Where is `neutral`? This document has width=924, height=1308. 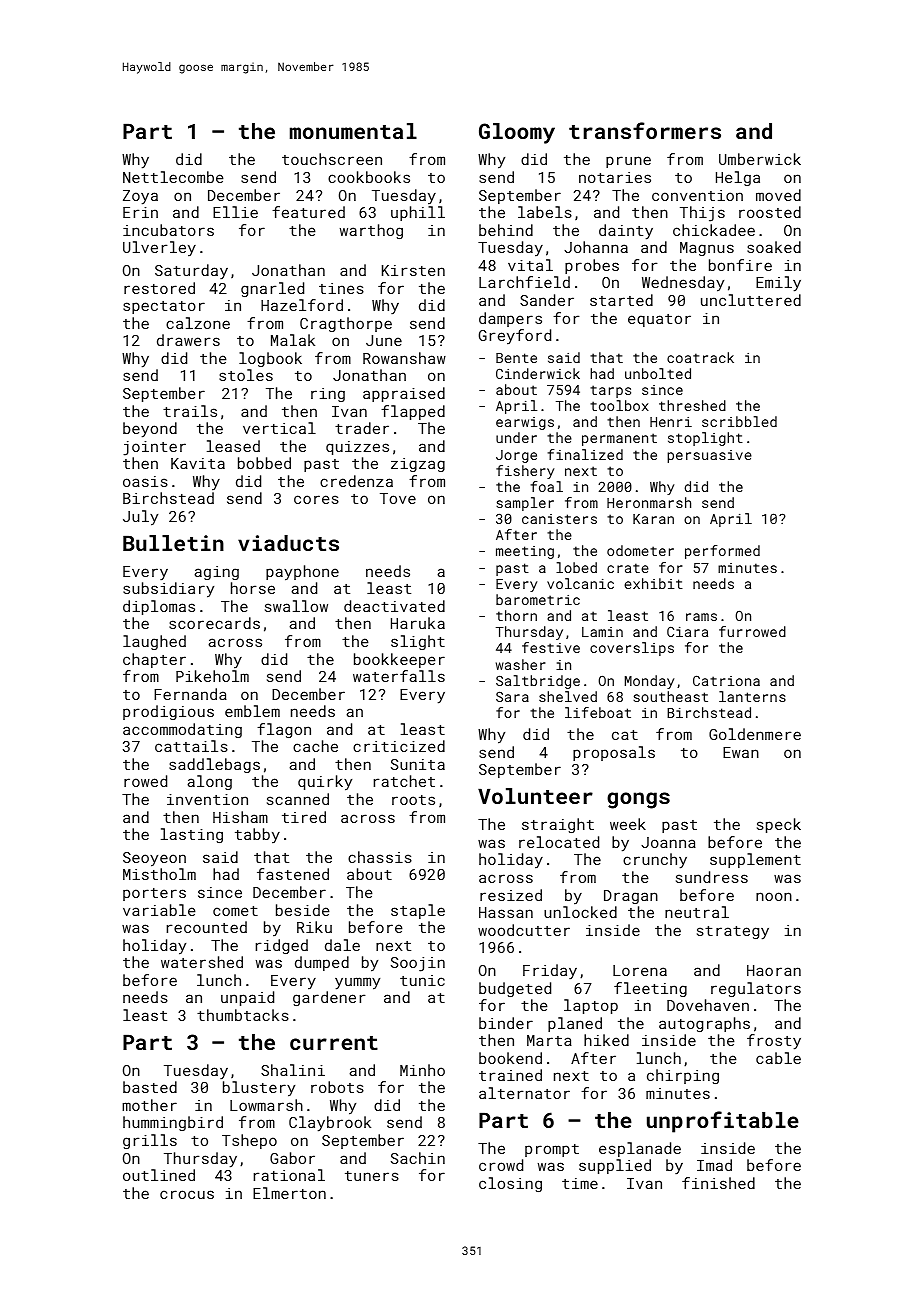 neutral is located at coordinates (697, 912).
